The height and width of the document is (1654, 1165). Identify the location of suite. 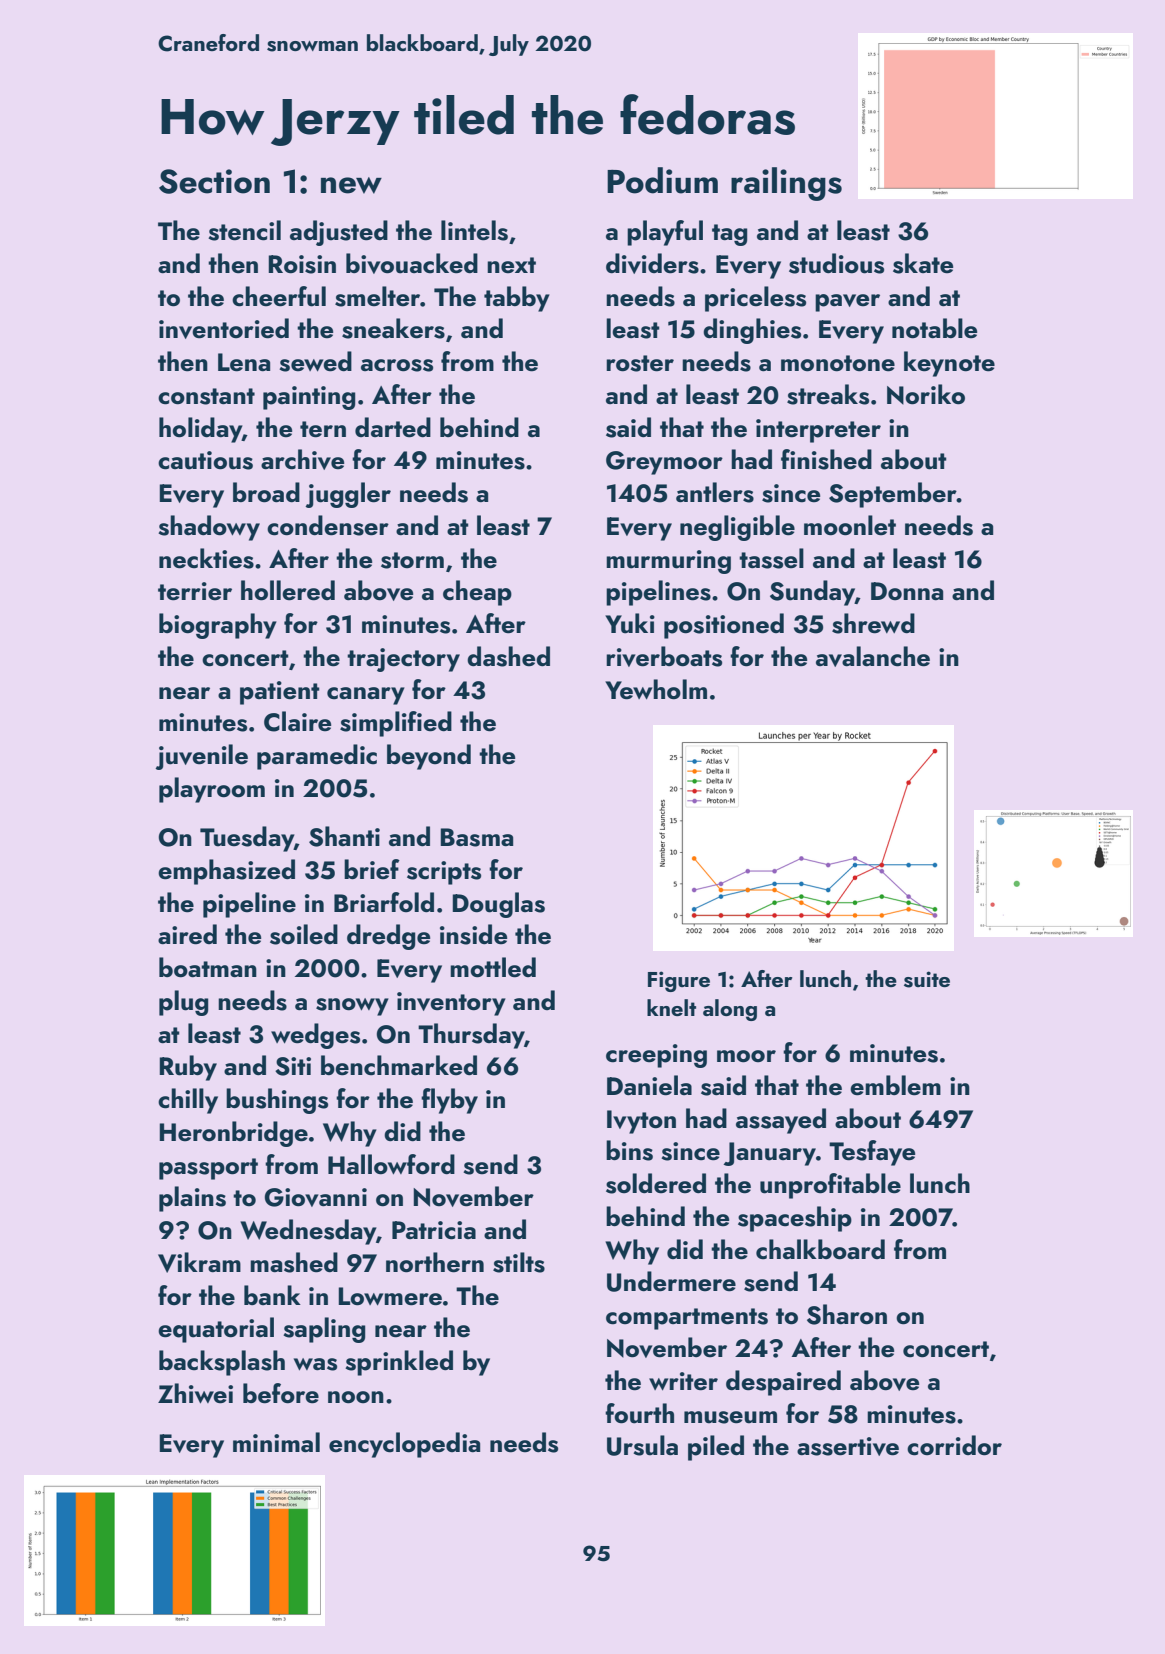
(927, 979).
